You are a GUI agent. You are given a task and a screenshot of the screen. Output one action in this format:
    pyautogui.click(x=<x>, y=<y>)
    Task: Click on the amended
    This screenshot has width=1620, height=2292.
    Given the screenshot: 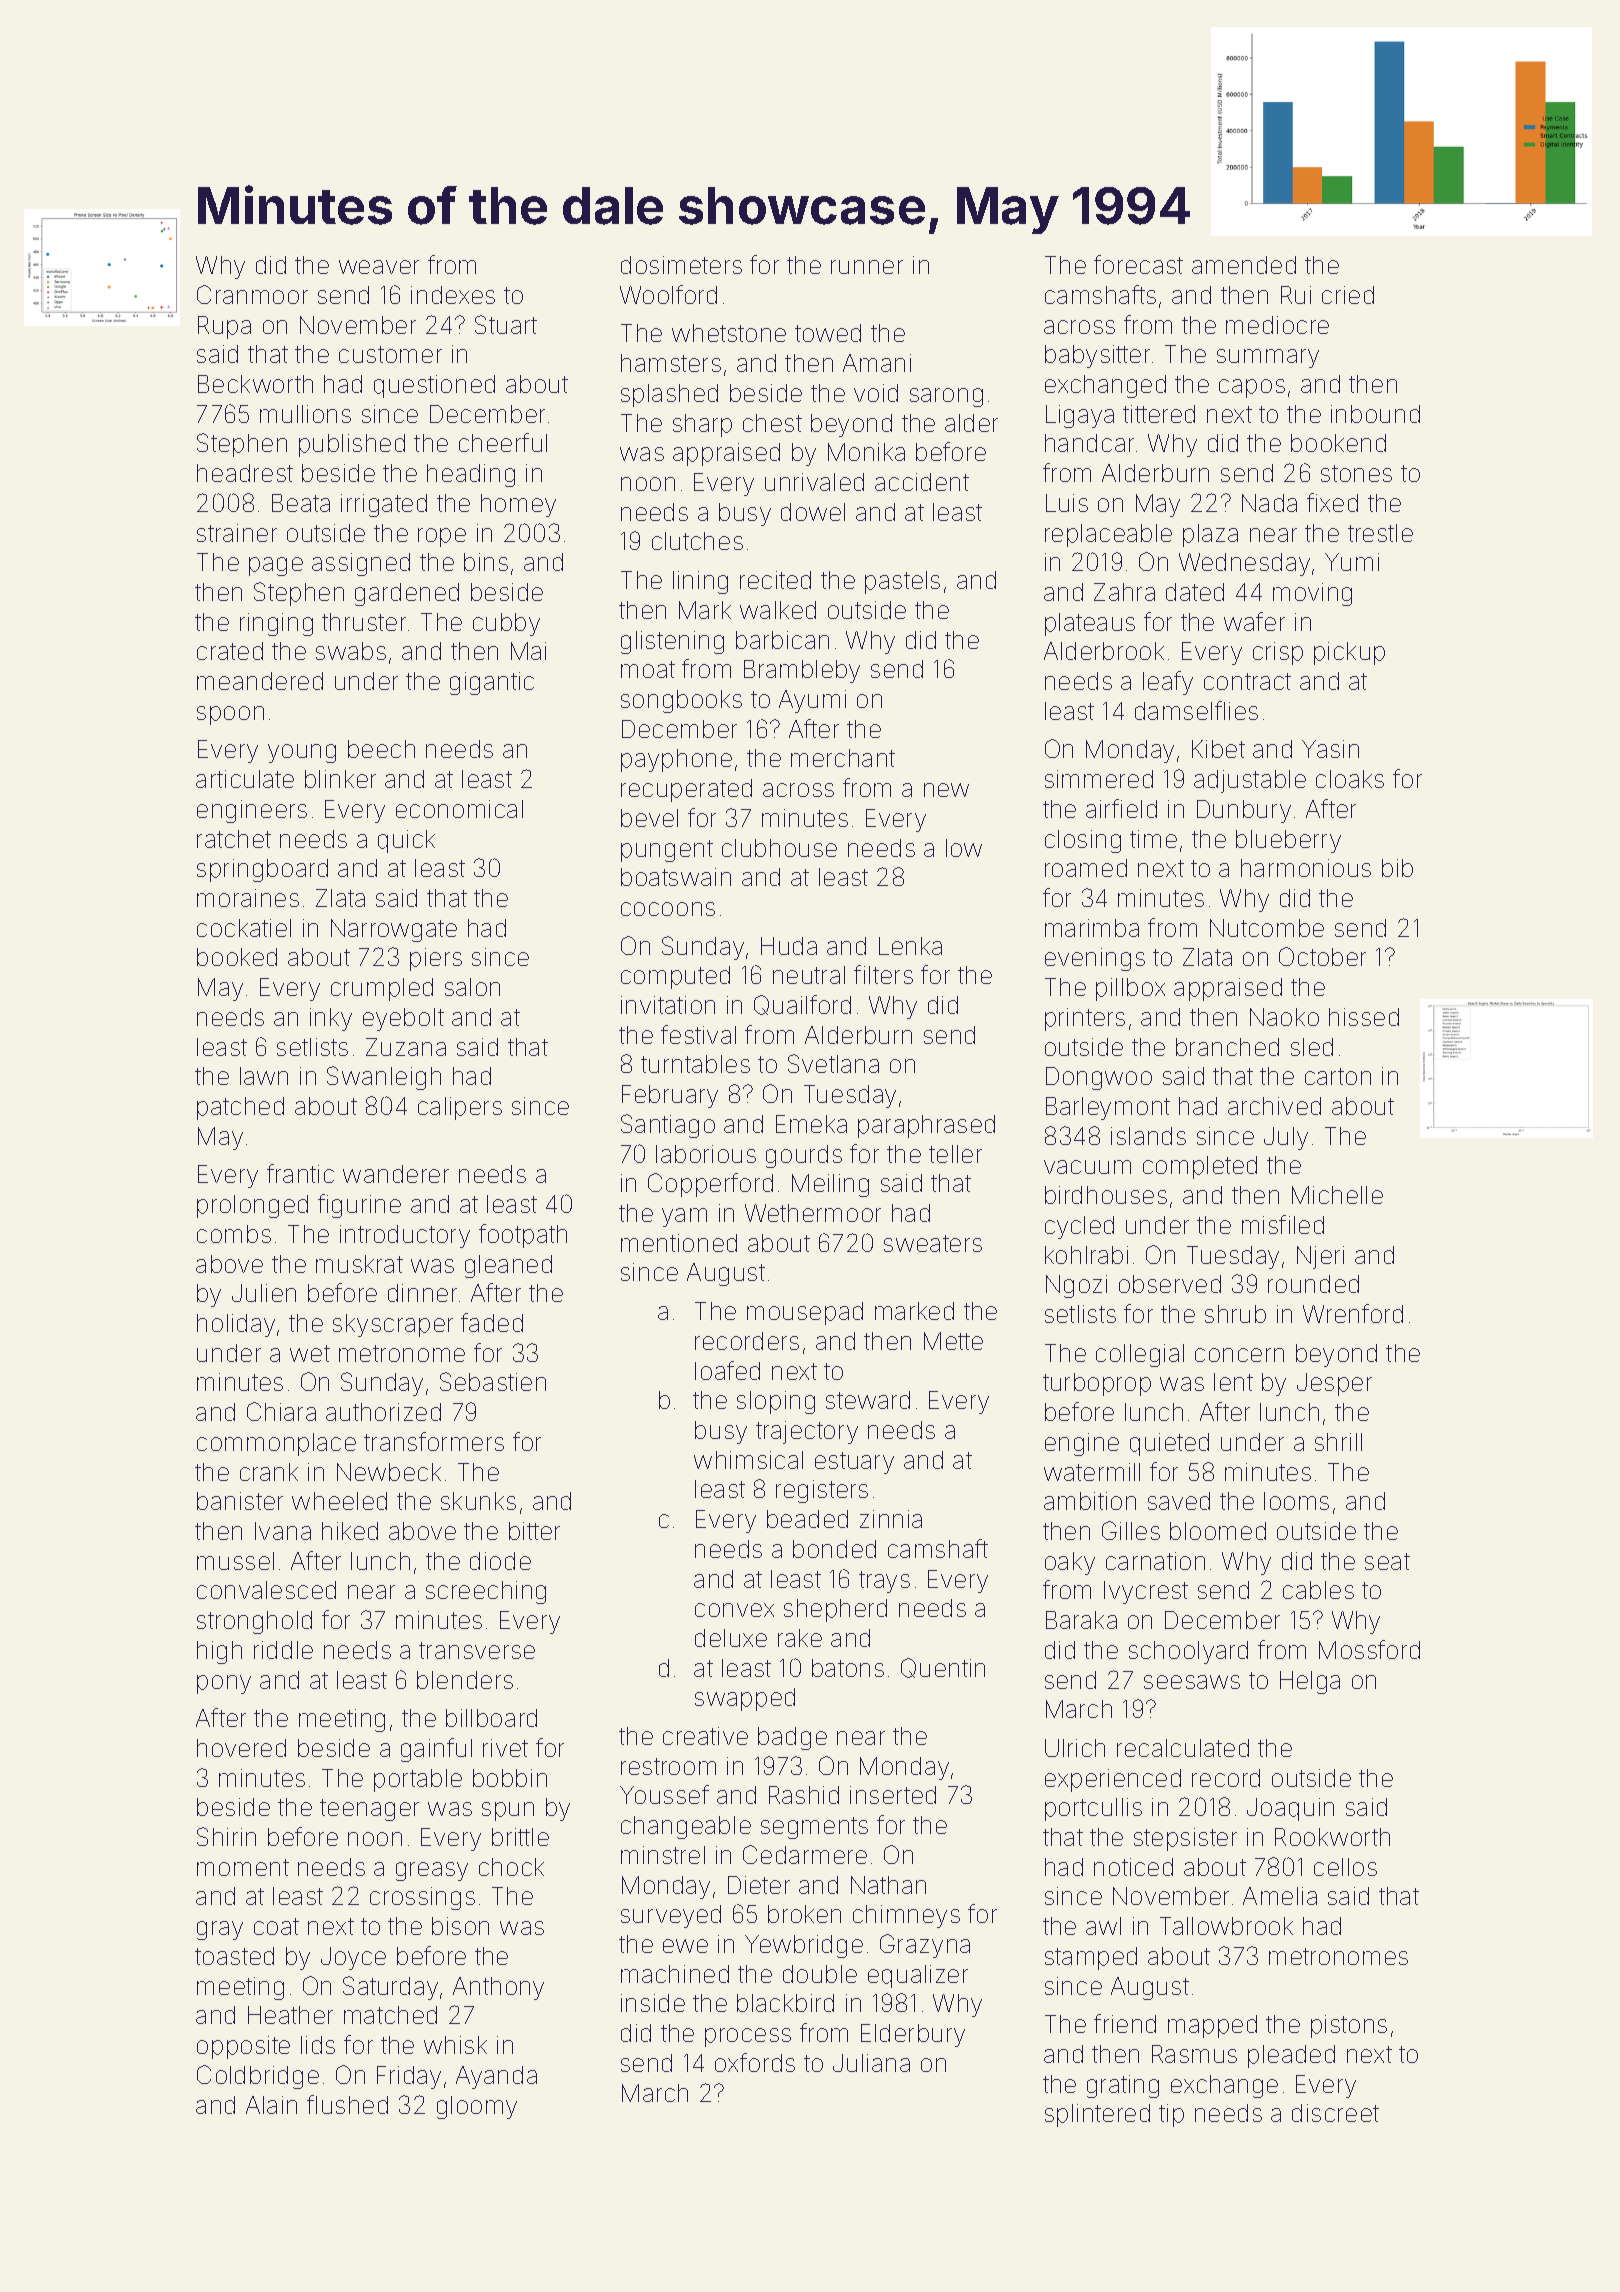 What is the action you would take?
    pyautogui.click(x=1244, y=265)
